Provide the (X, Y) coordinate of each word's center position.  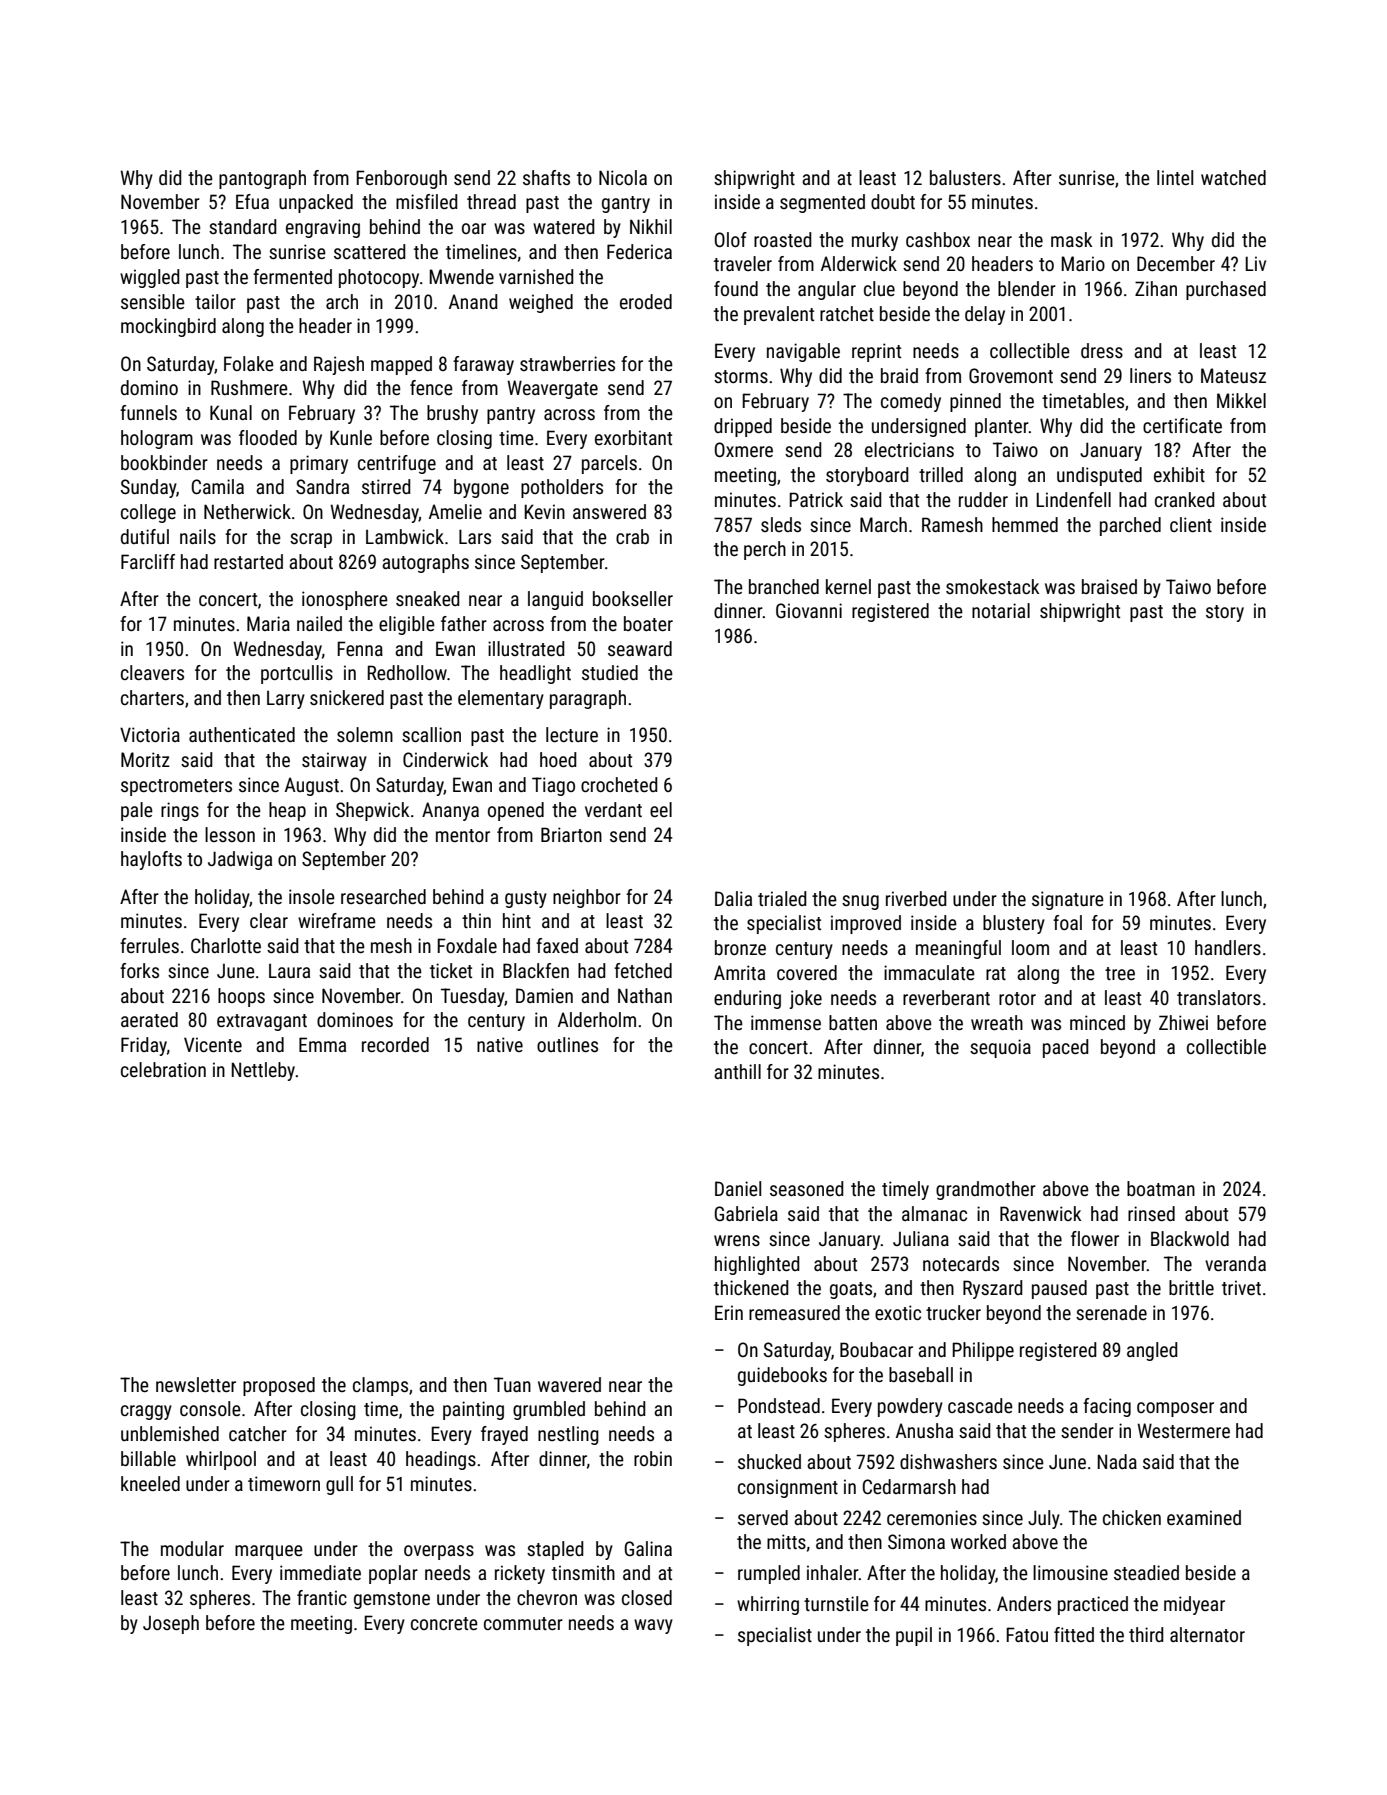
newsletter (196, 1384)
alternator (1207, 1634)
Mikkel (1241, 400)
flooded (268, 437)
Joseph (171, 1624)
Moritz (145, 759)
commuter (523, 1623)
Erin (729, 1312)
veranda (1235, 1263)
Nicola (623, 177)
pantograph (262, 179)
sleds (781, 524)
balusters (965, 177)
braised (1109, 586)
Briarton (571, 834)
